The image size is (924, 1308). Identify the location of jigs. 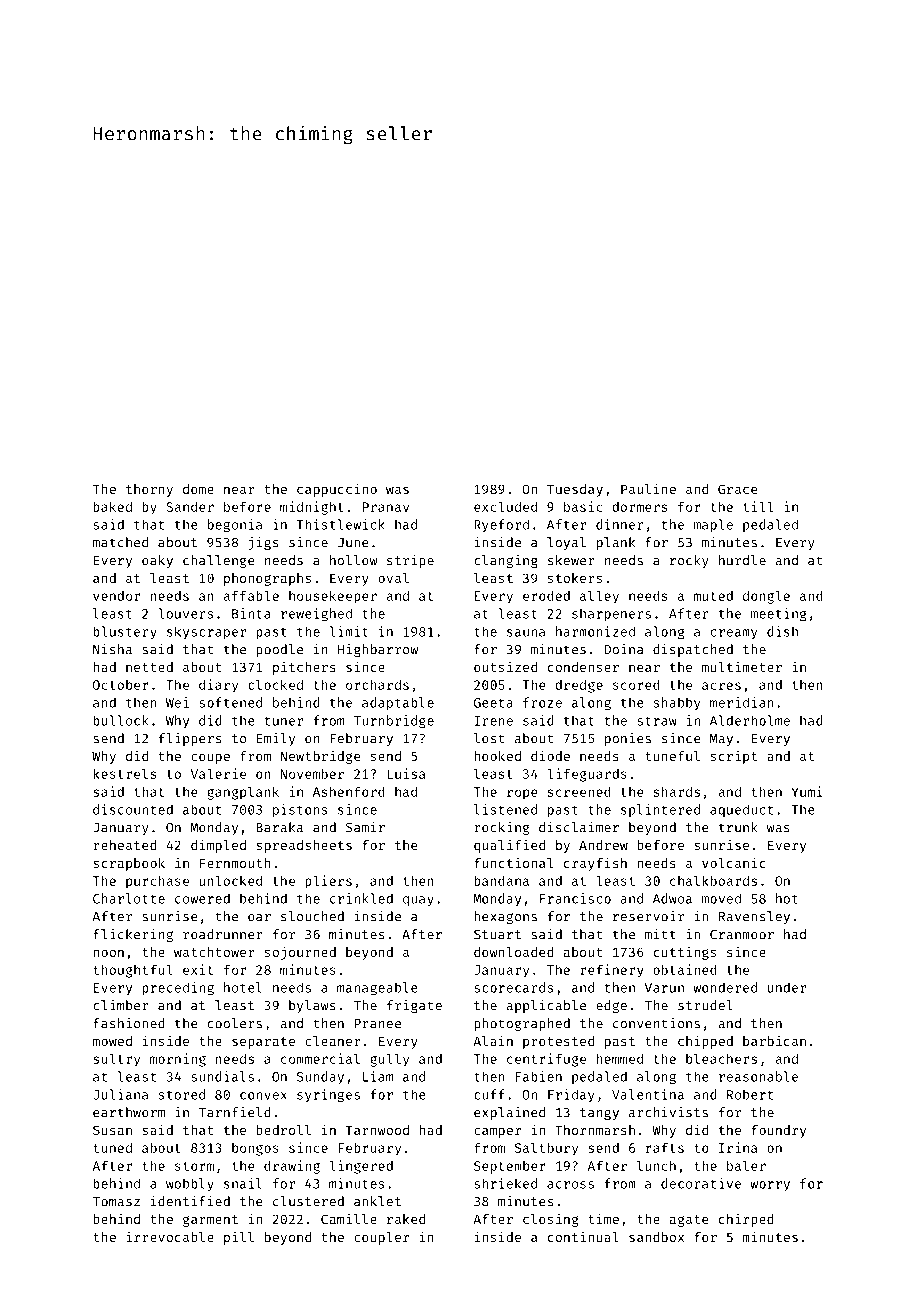
(263, 543).
